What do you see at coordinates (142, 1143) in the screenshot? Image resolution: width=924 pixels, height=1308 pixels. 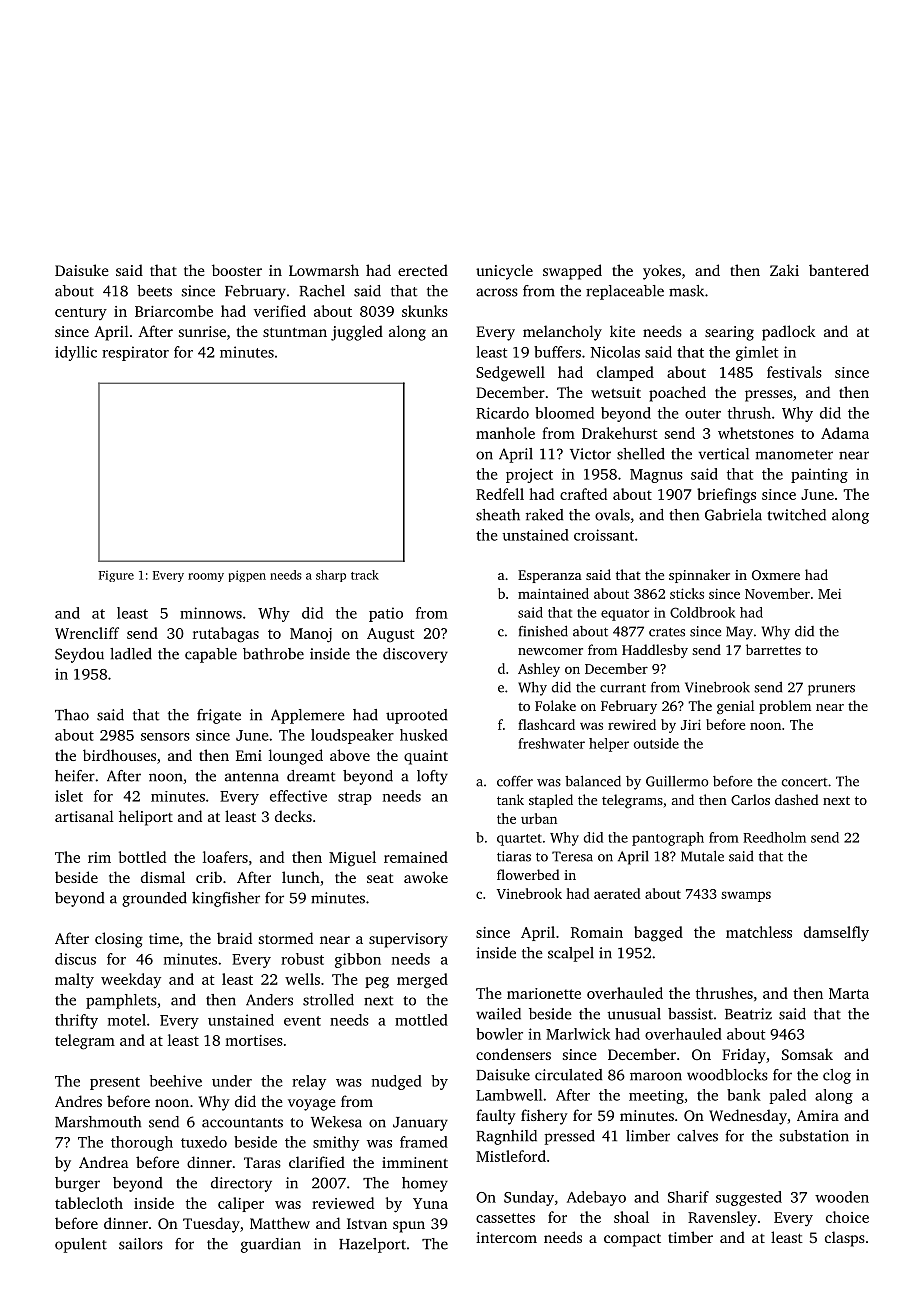 I see `thorough` at bounding box center [142, 1143].
